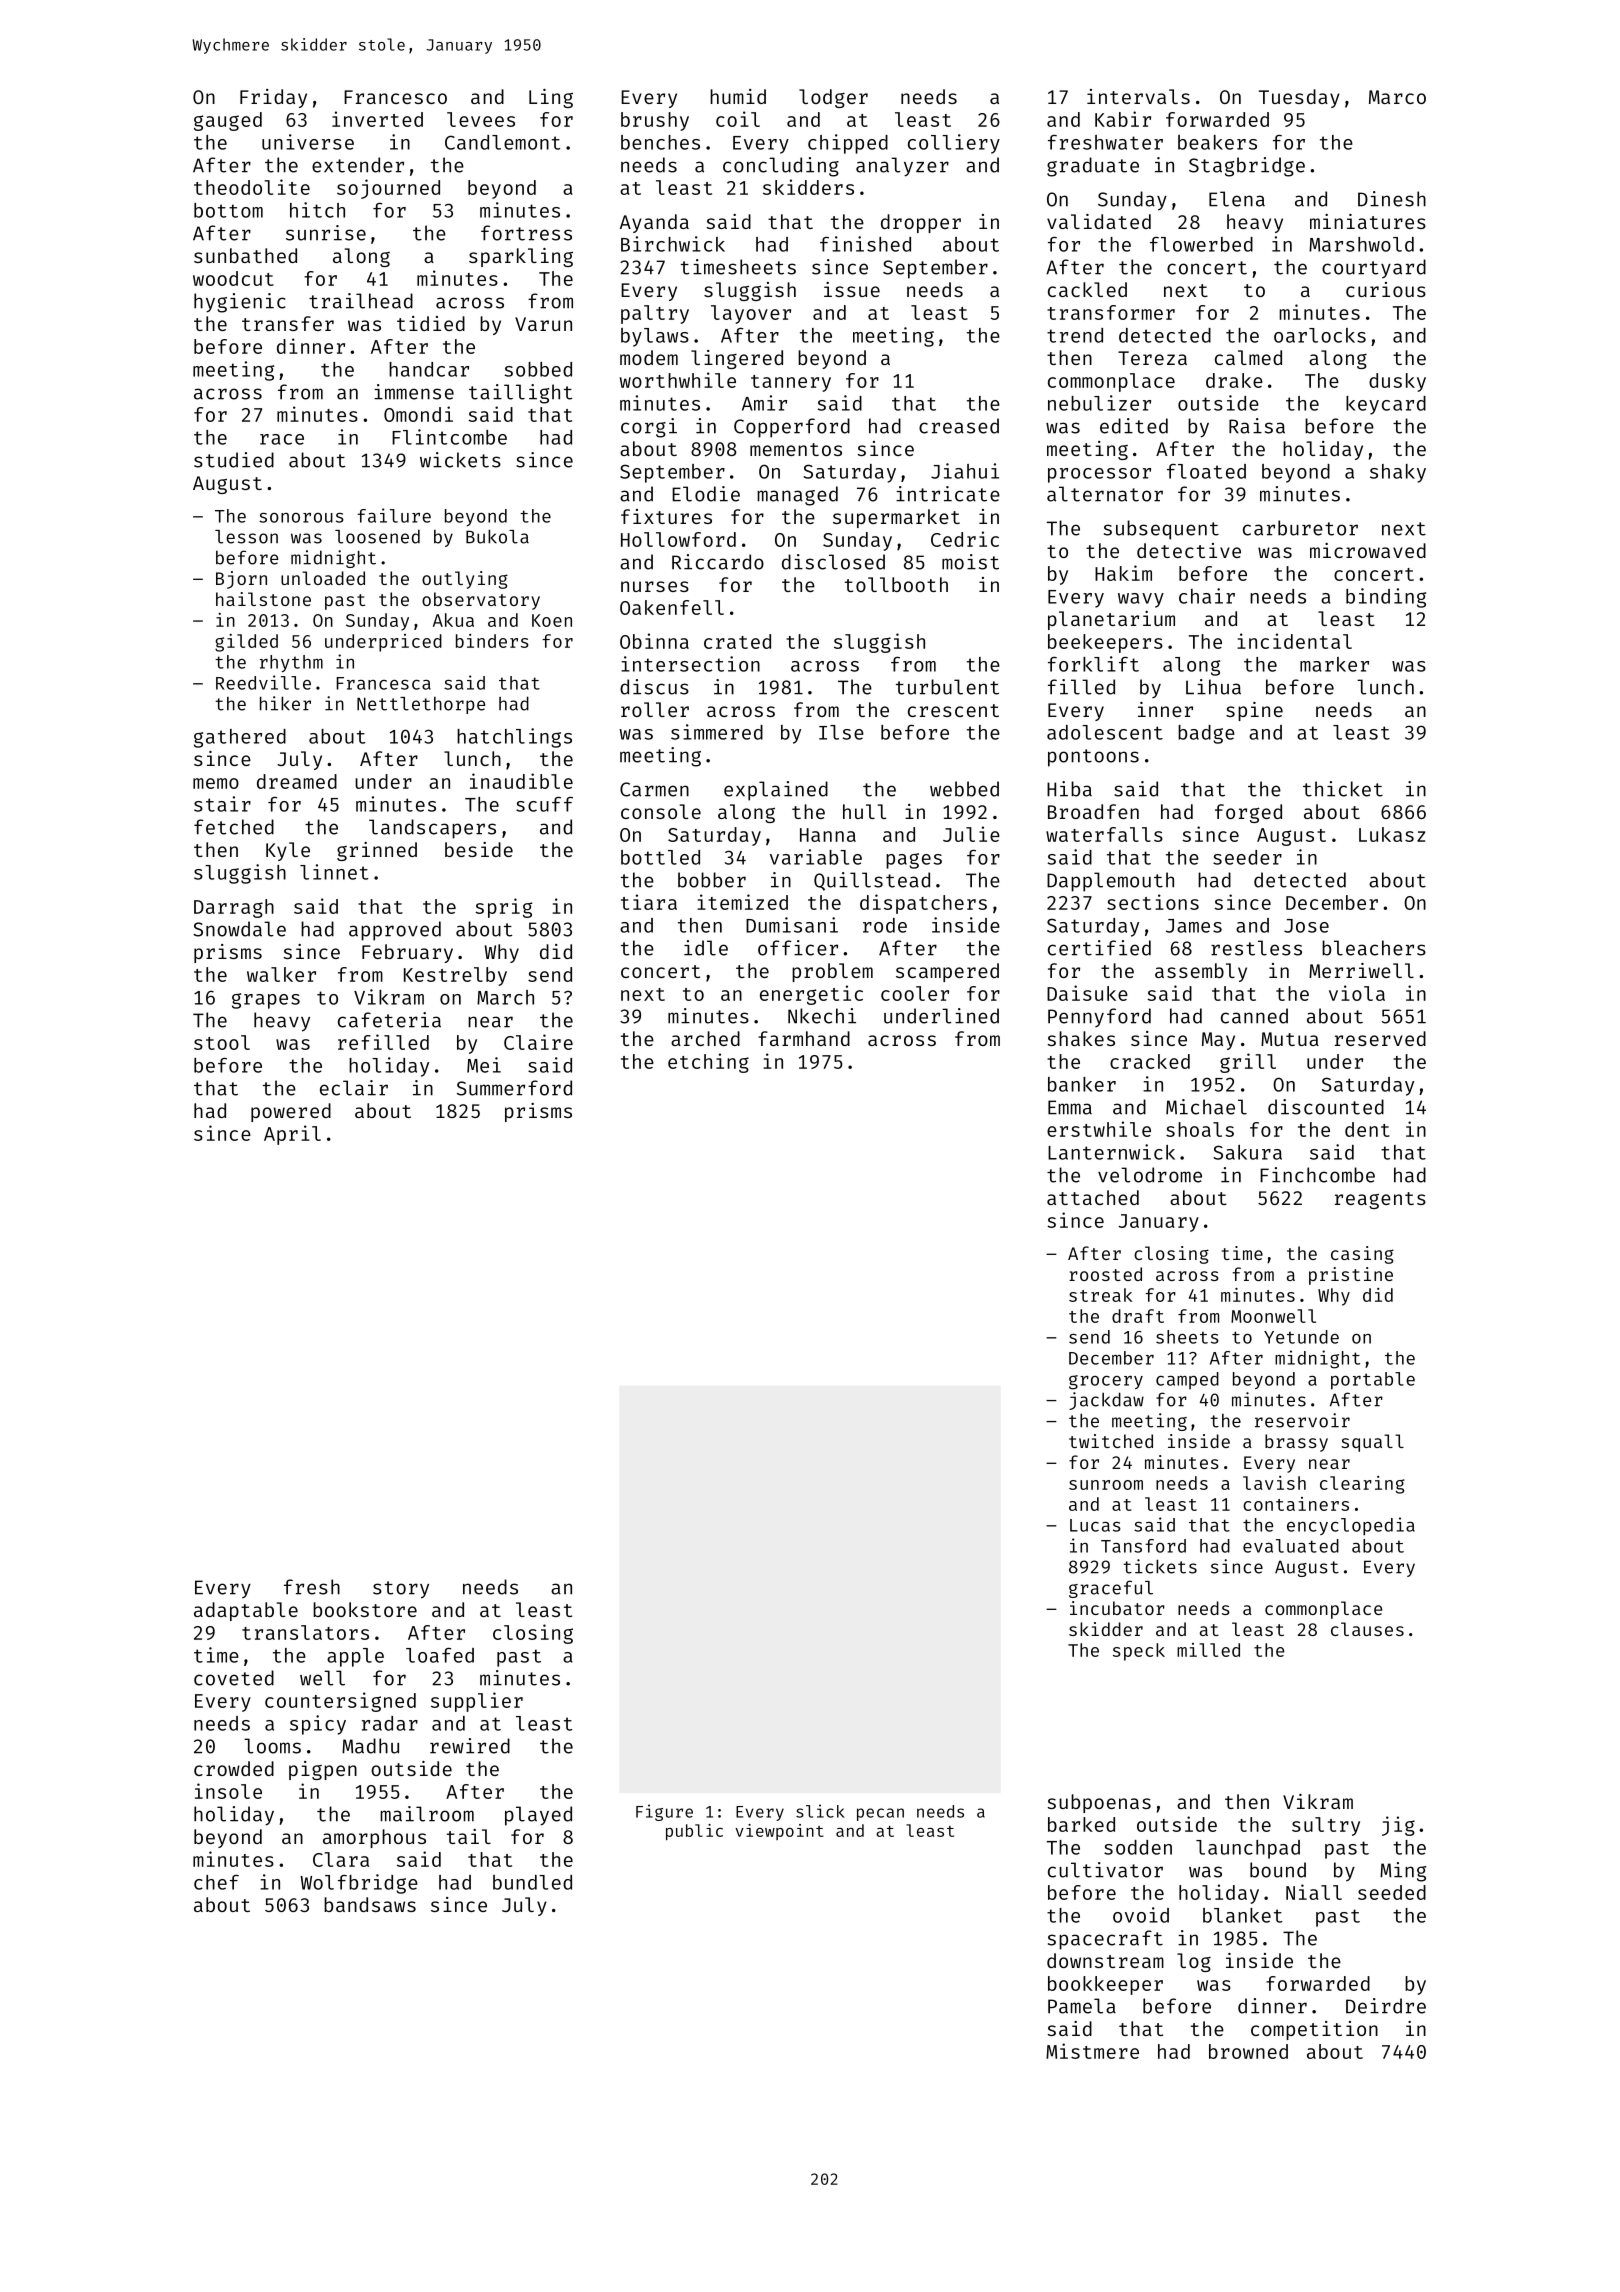 Image resolution: width=1620 pixels, height=2292 pixels. Describe the element at coordinates (421, 705) in the screenshot. I see `Nettlethorpe` at that location.
